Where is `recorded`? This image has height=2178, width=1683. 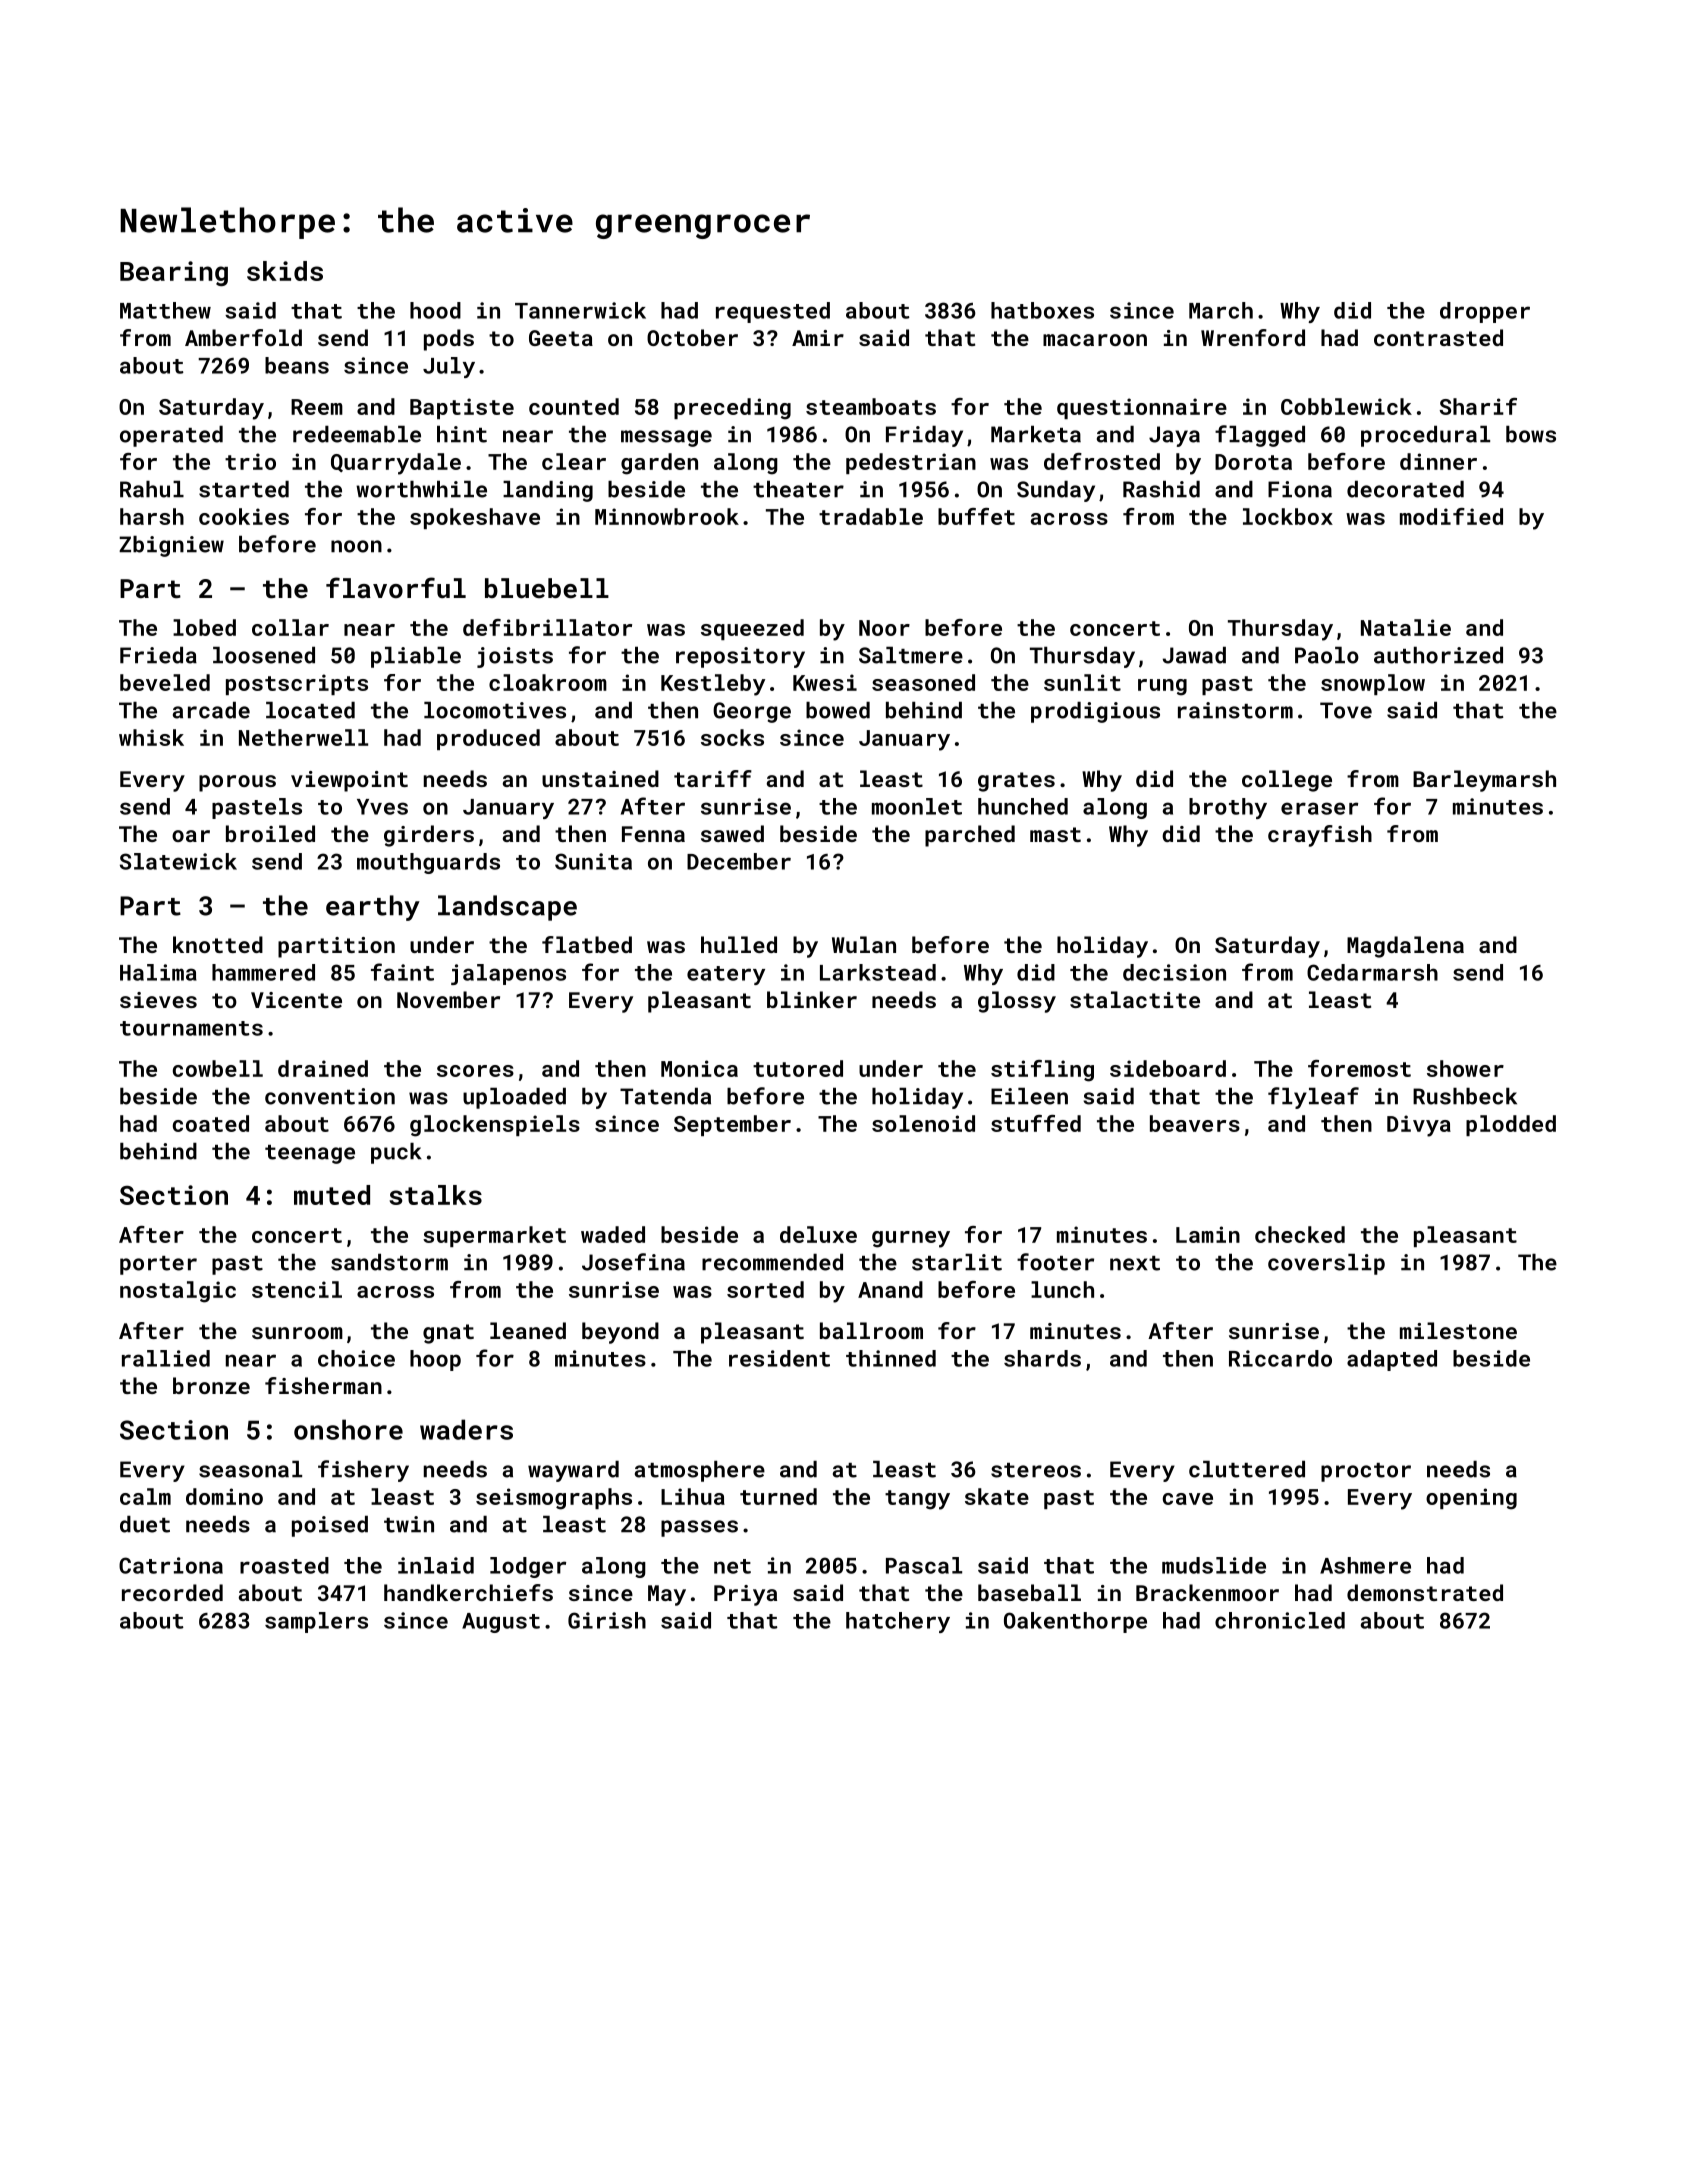 recorded is located at coordinates (172, 1592).
